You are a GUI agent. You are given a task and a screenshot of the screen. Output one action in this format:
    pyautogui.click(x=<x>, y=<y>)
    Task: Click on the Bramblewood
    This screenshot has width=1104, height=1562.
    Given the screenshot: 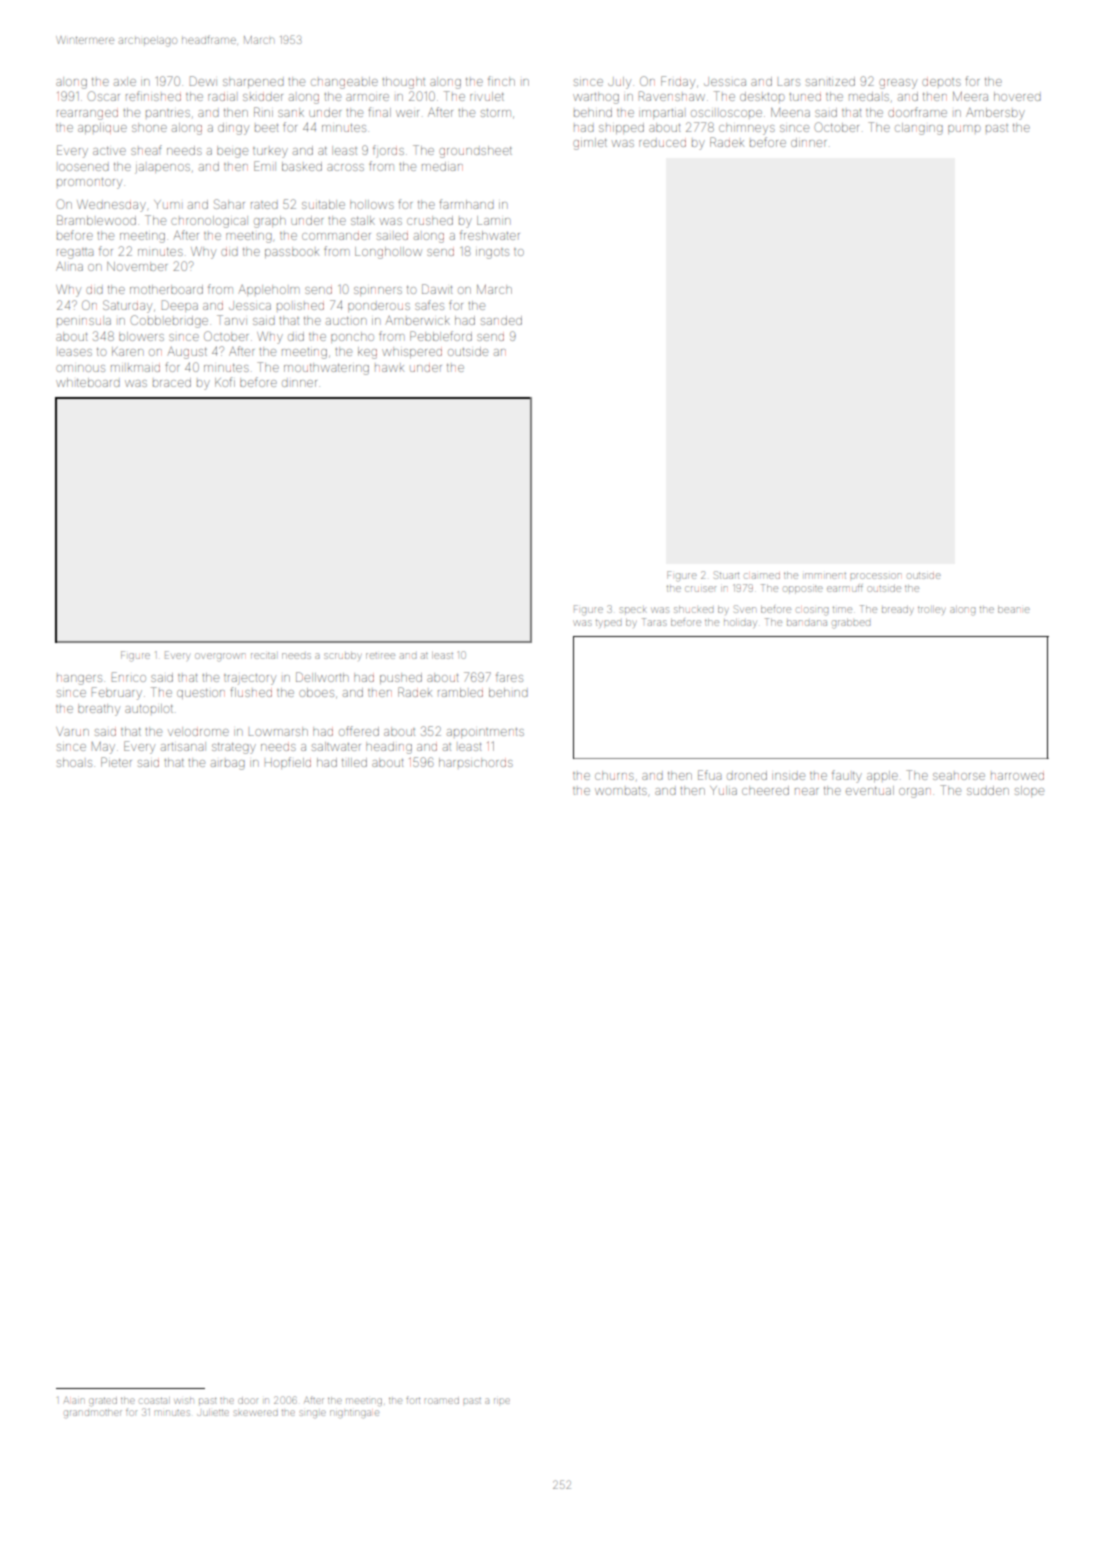 What is the action you would take?
    pyautogui.click(x=96, y=220)
